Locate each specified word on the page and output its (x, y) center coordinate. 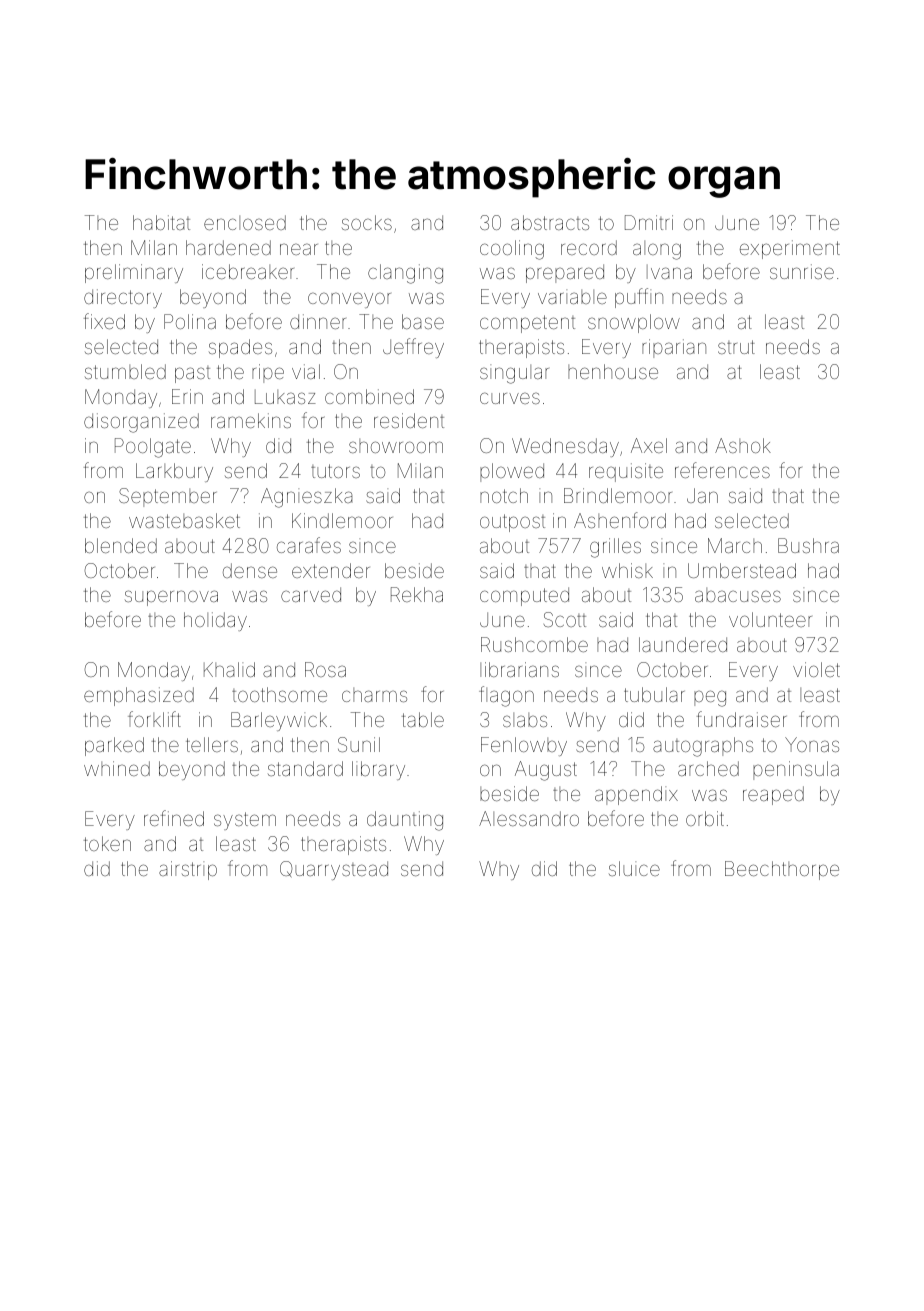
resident (409, 420)
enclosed (245, 222)
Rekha (417, 594)
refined (174, 818)
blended (121, 545)
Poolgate (153, 448)
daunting (405, 821)
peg (710, 698)
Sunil (359, 744)
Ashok (743, 445)
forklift (154, 719)
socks (367, 222)
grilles (615, 548)
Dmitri (649, 222)
